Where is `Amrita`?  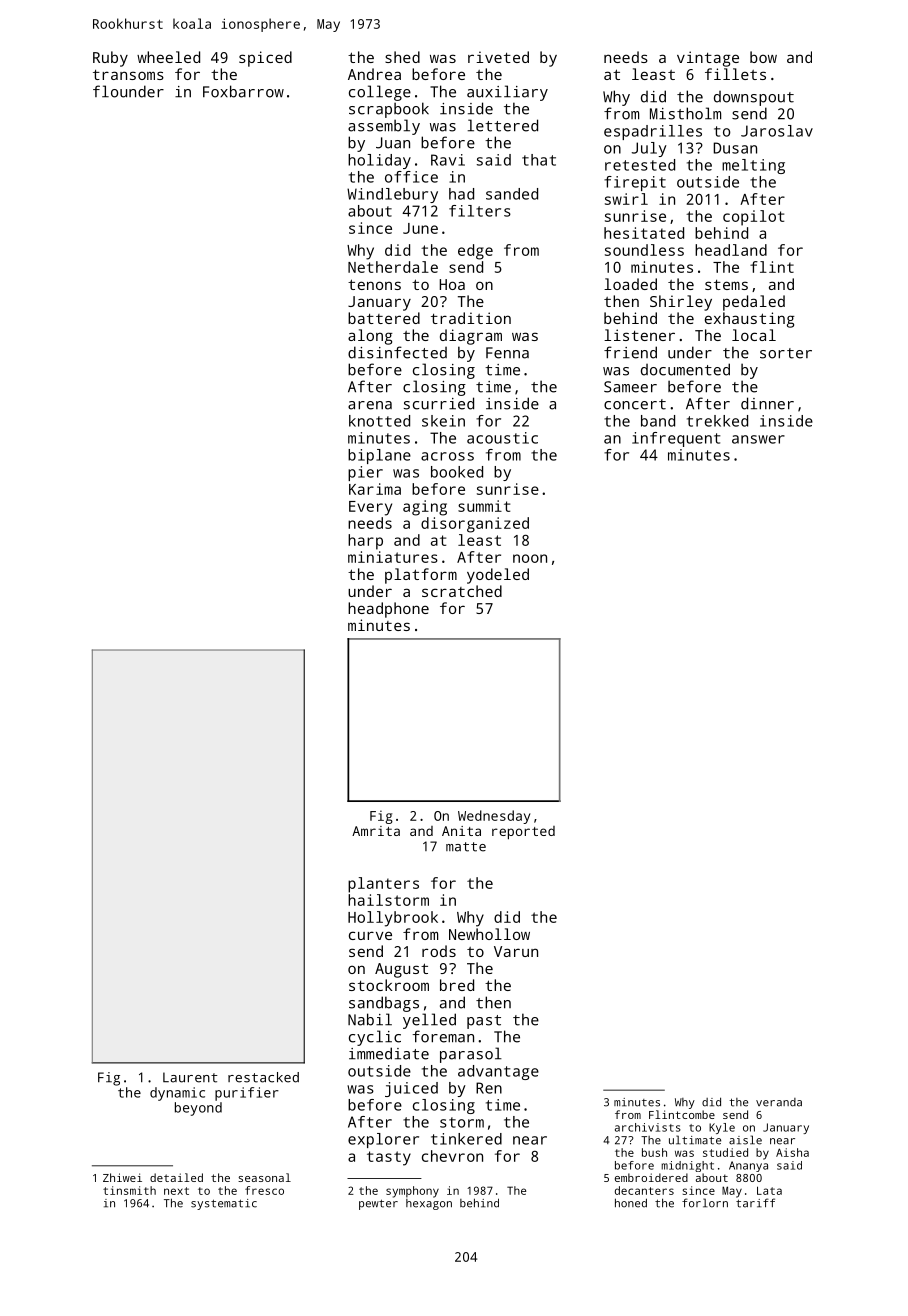 Amrita is located at coordinates (376, 831).
